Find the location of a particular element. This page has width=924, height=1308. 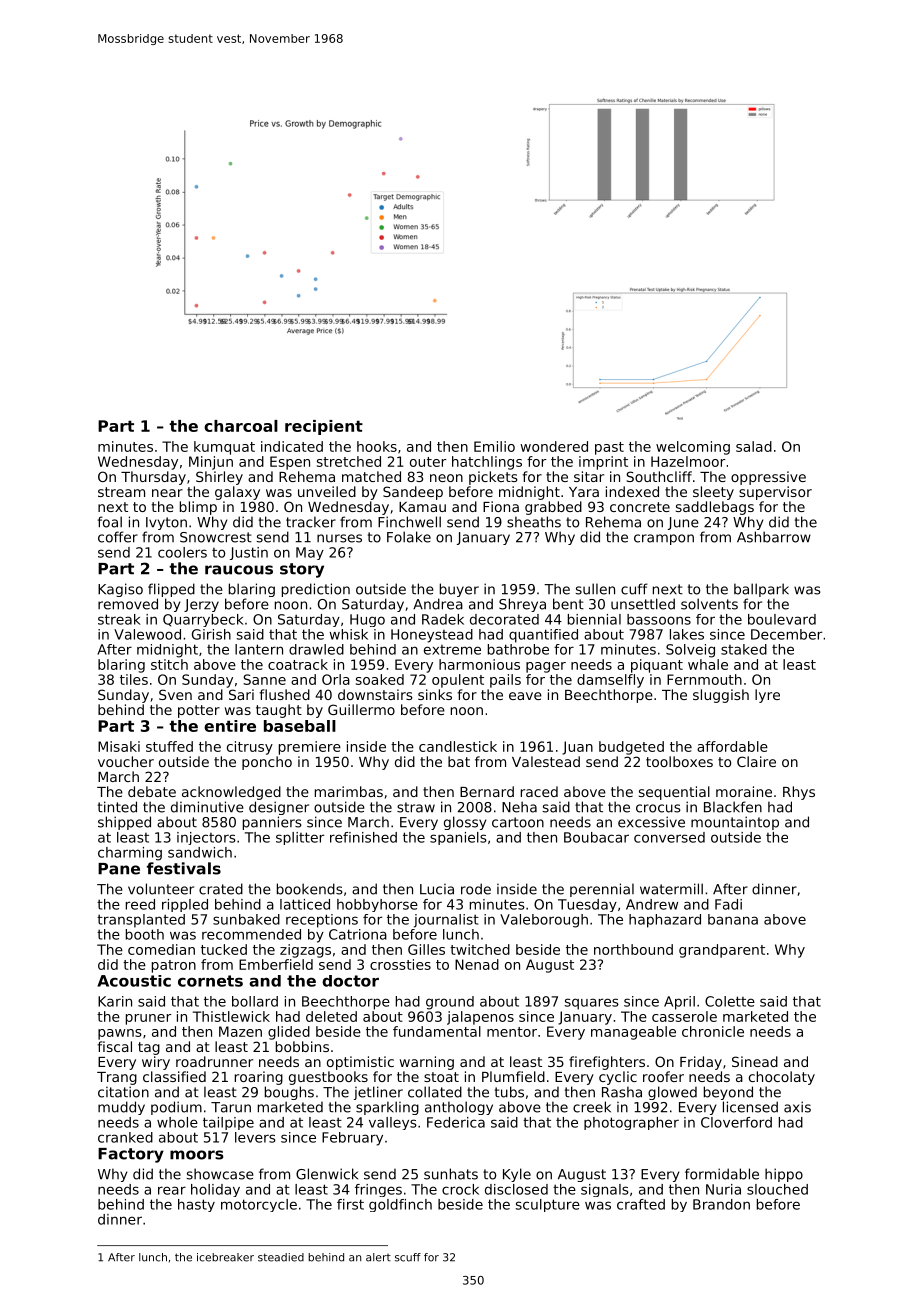

chocolaty is located at coordinates (782, 1078).
